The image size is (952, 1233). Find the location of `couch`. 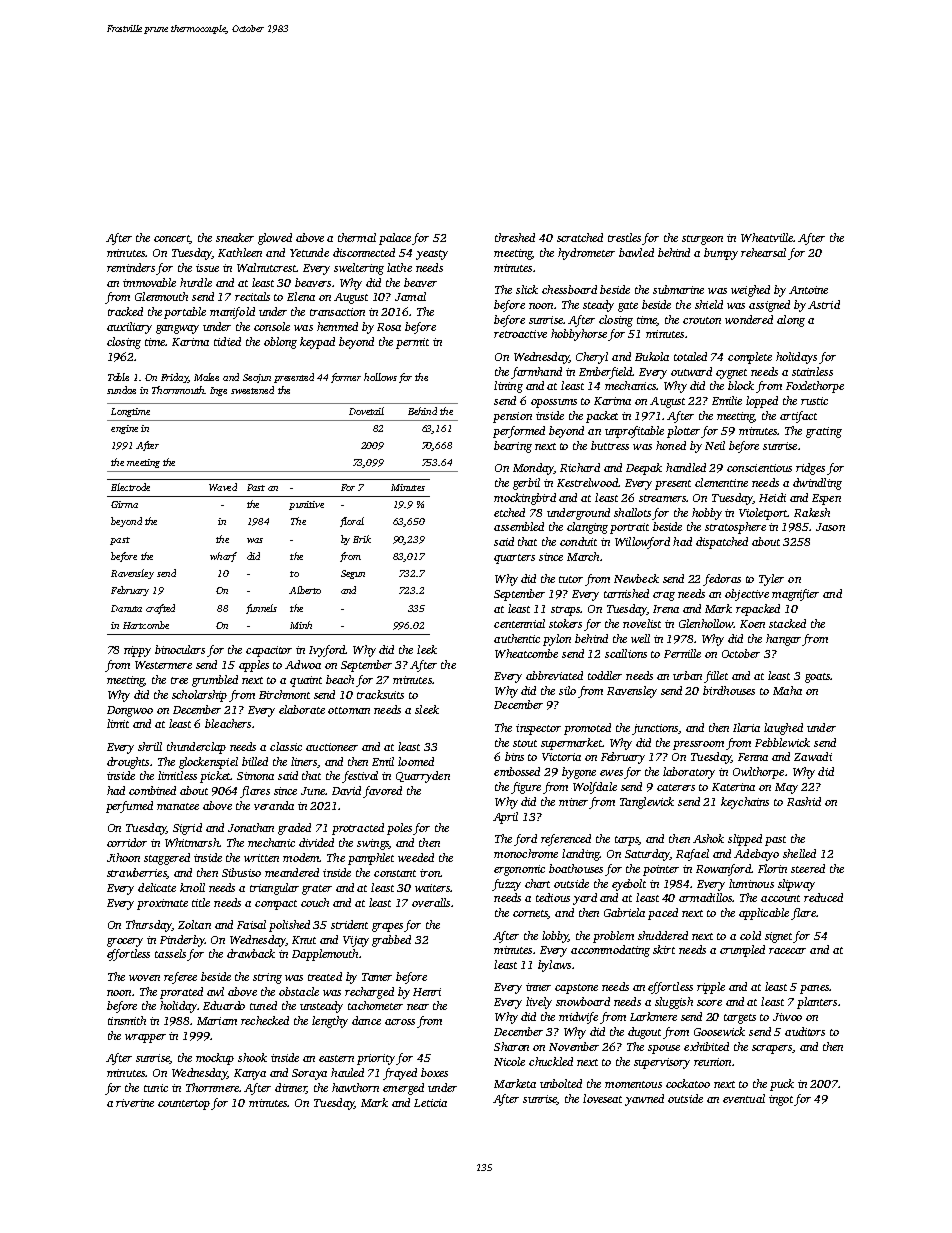

couch is located at coordinates (315, 902).
